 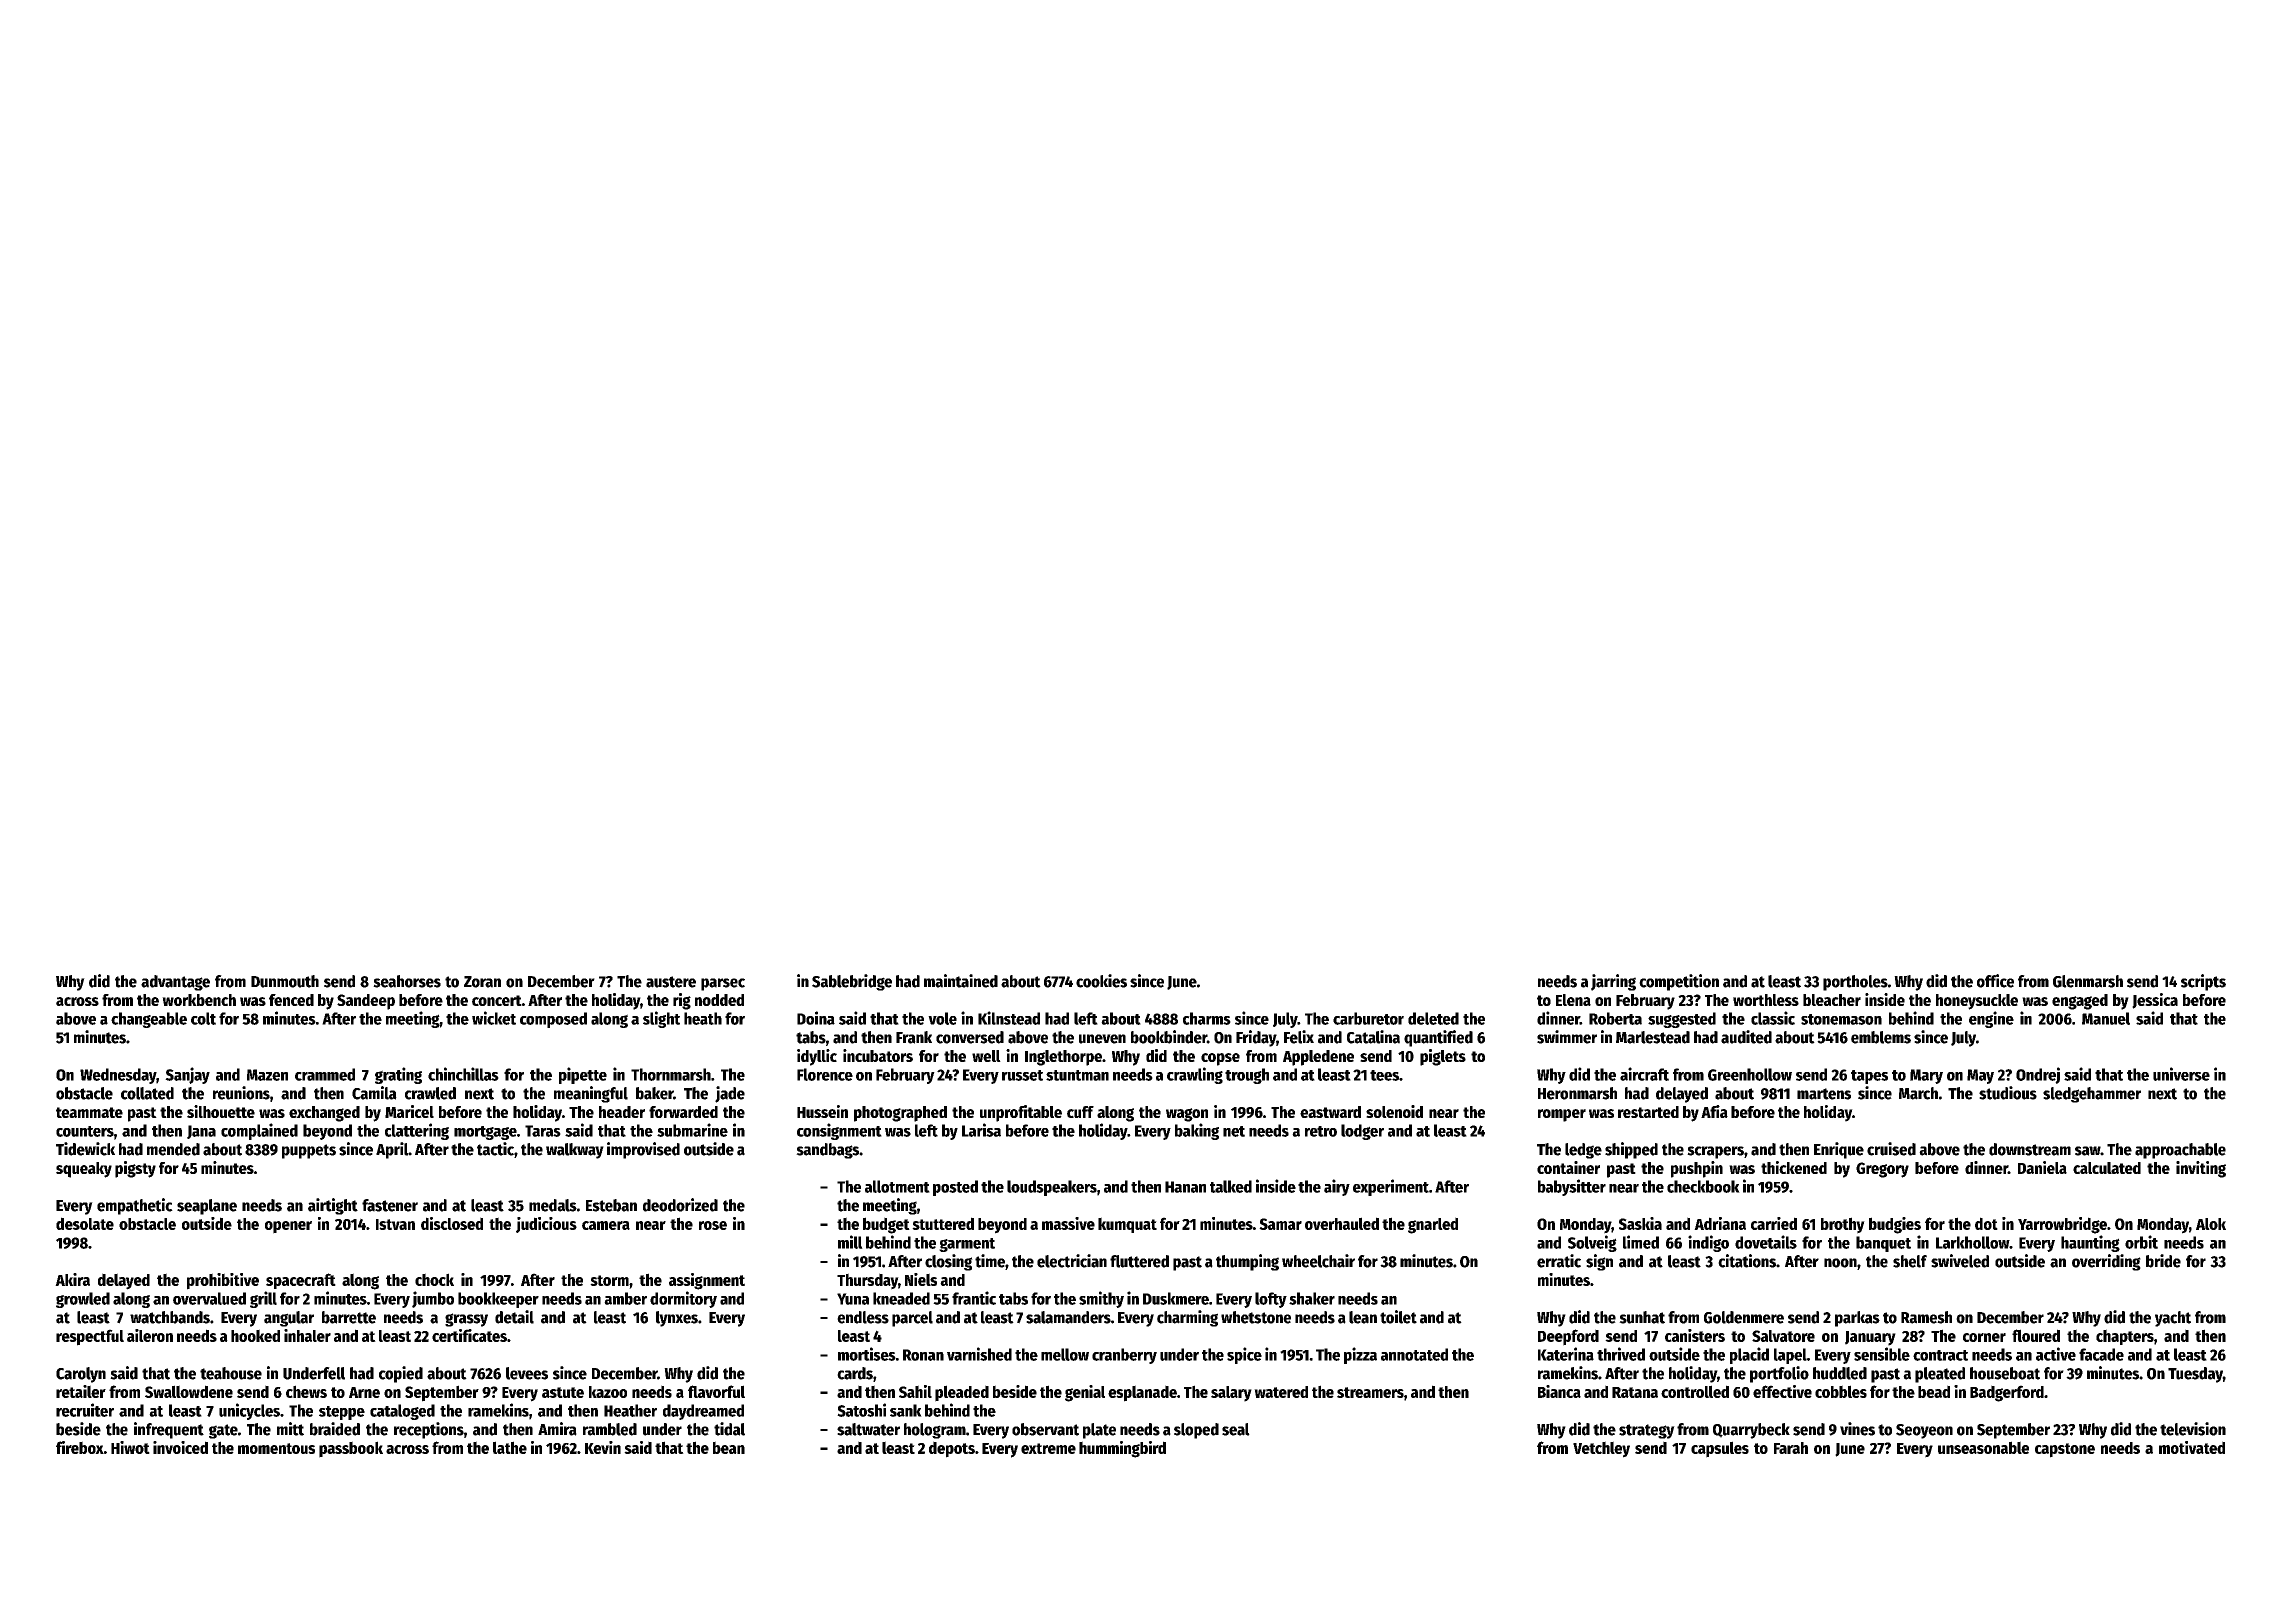 What do you see at coordinates (1720, 1449) in the screenshot?
I see `capsules` at bounding box center [1720, 1449].
